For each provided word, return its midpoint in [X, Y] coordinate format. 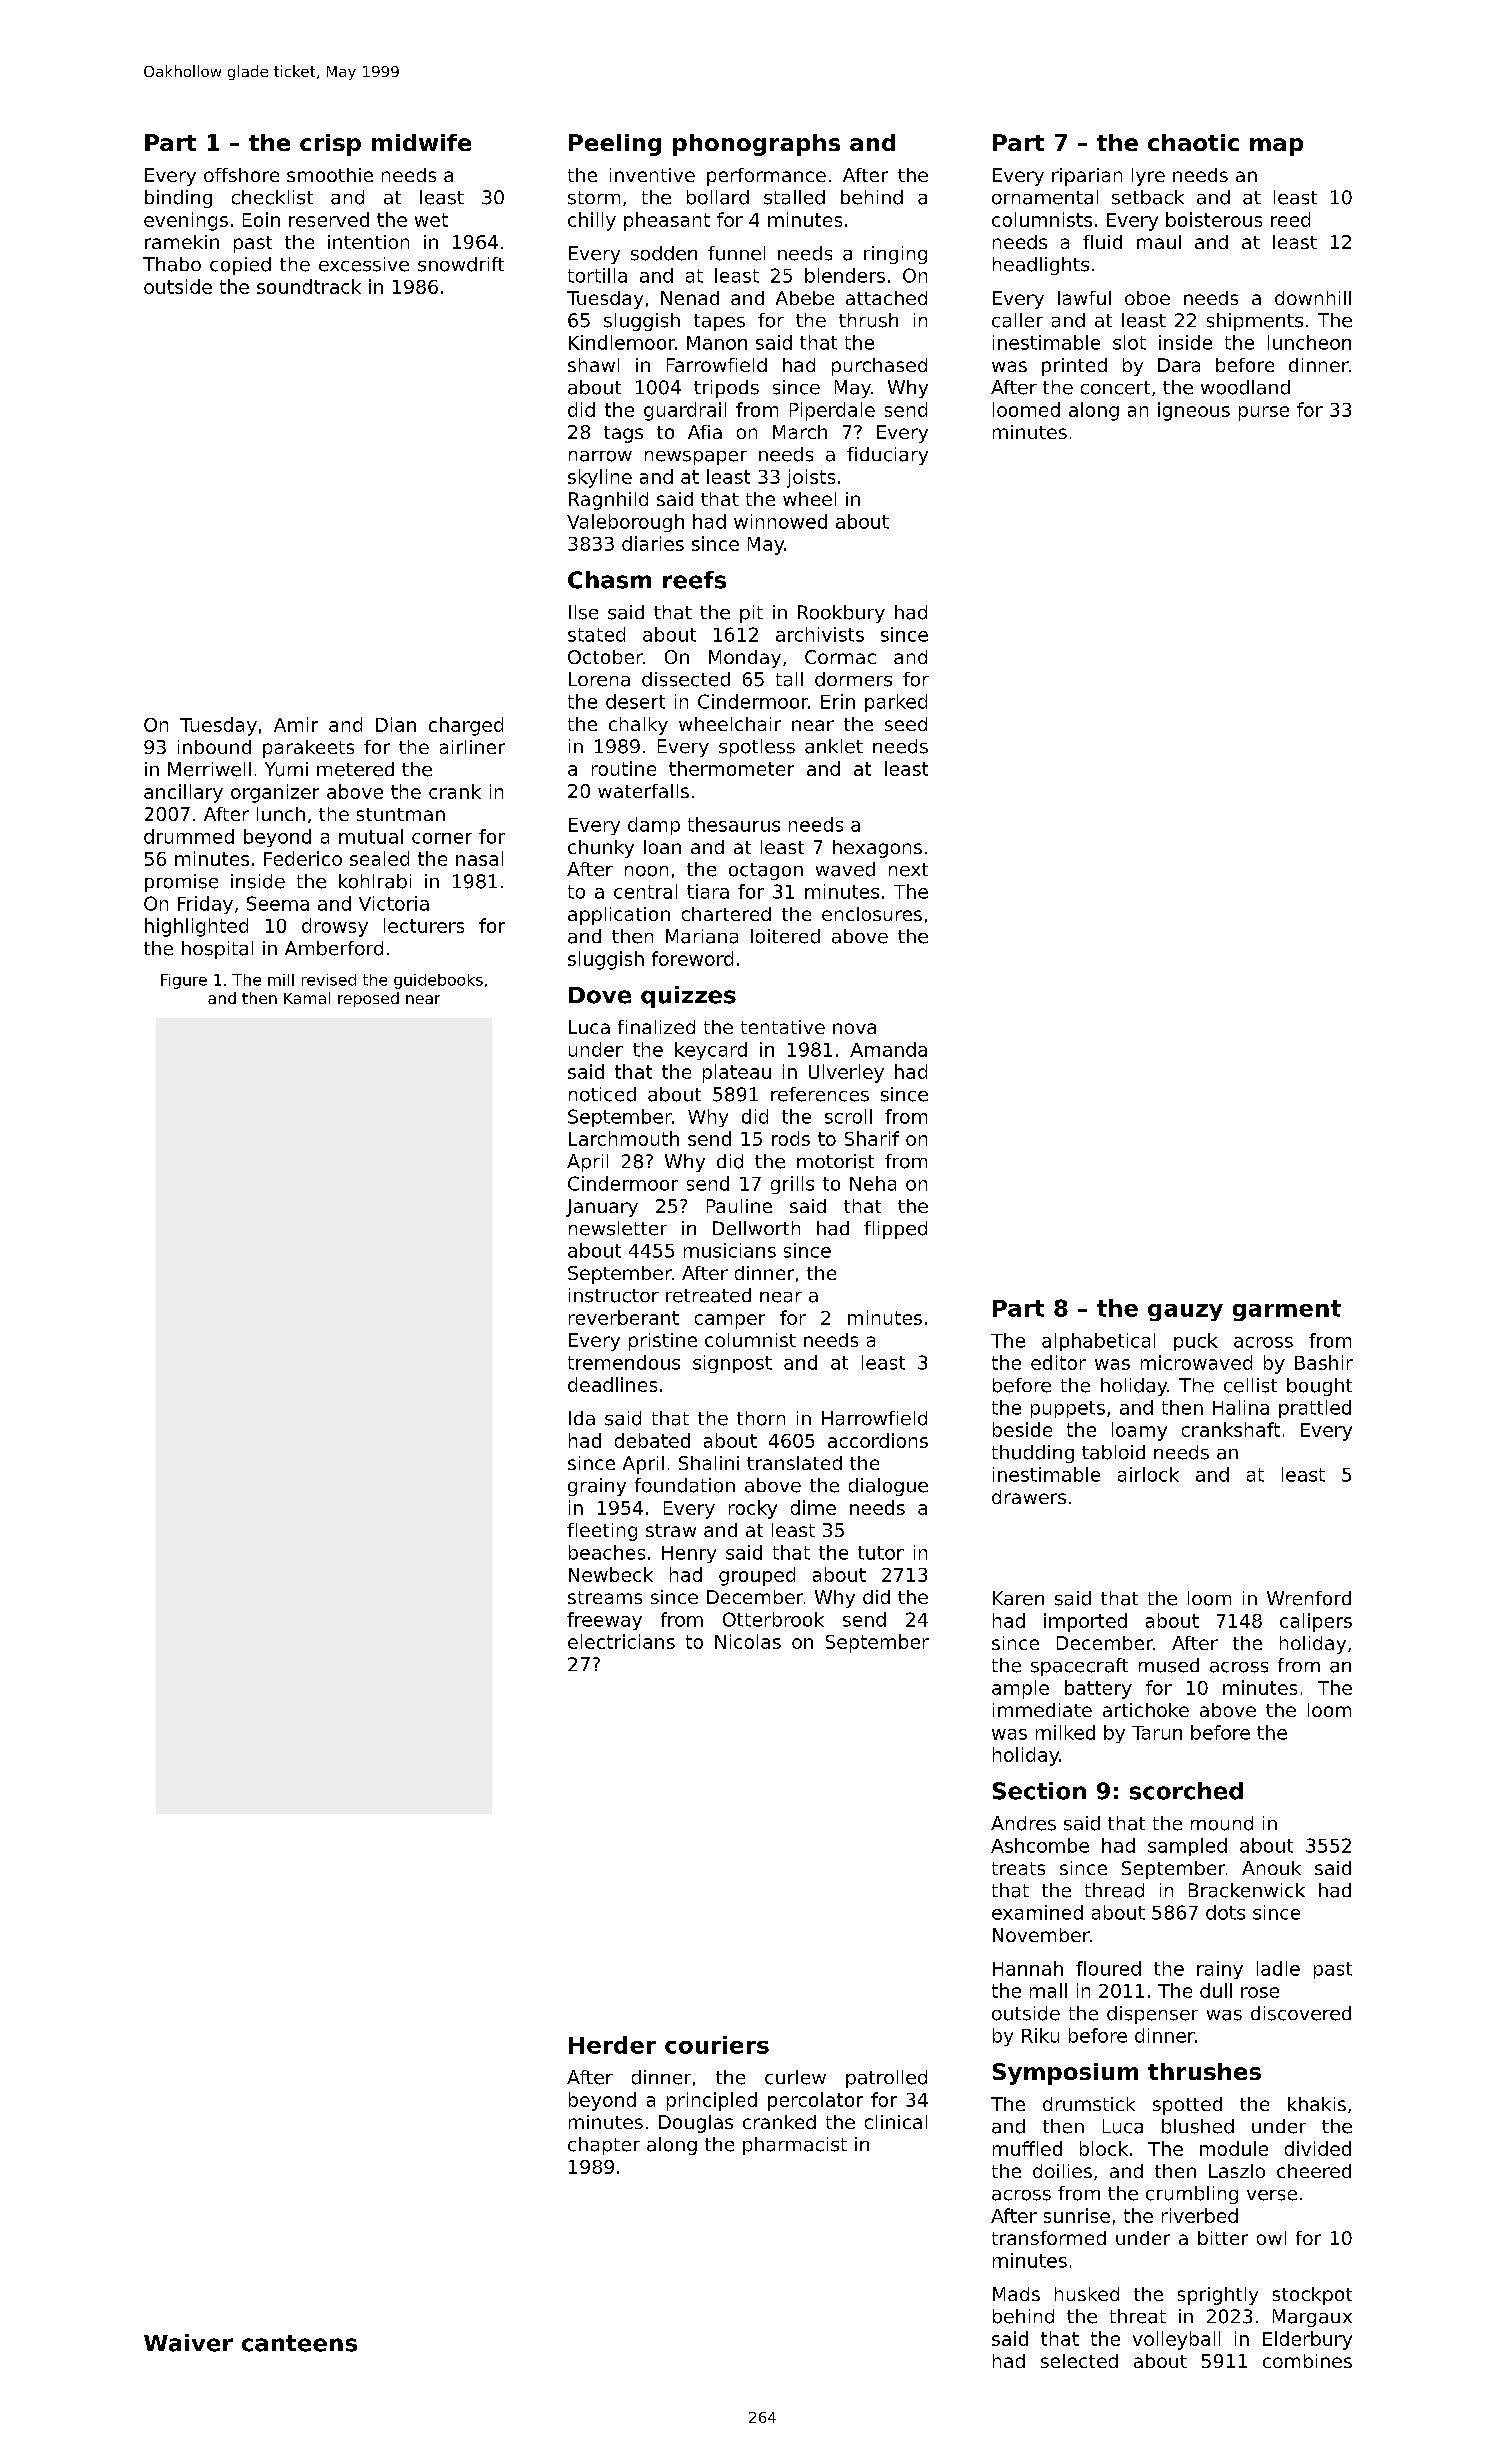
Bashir [1324, 1362]
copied [240, 266]
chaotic [1193, 142]
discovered [1301, 2013]
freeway [604, 1621]
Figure [184, 981]
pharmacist [795, 2146]
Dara [1179, 365]
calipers [1316, 1622]
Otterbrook [773, 1619]
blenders [845, 275]
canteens [299, 2343]
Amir [296, 724]
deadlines [612, 1384]
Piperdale [832, 411]
